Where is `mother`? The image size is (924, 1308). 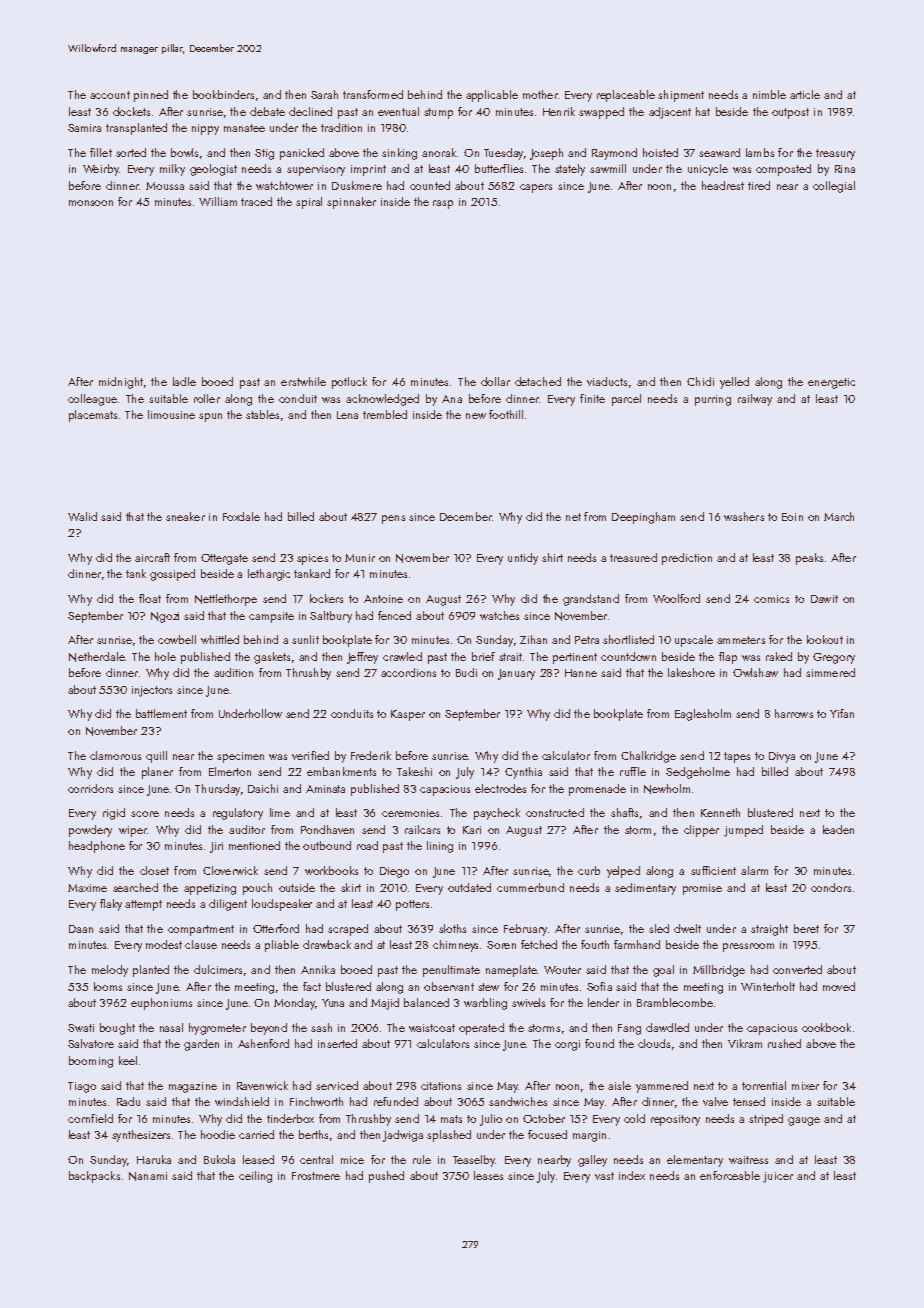
mother is located at coordinates (540, 94).
